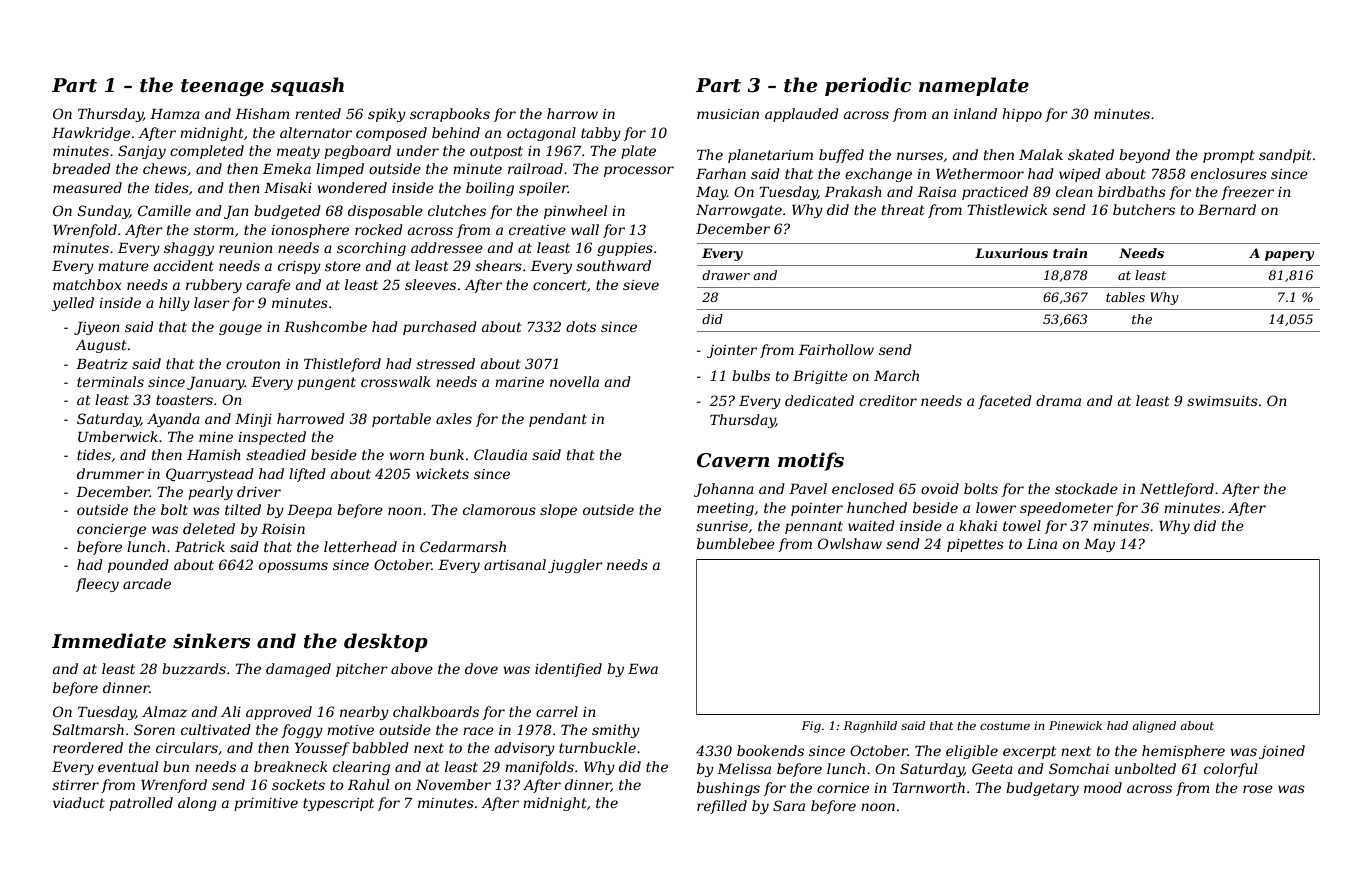  I want to click on Claudia, so click(500, 454).
